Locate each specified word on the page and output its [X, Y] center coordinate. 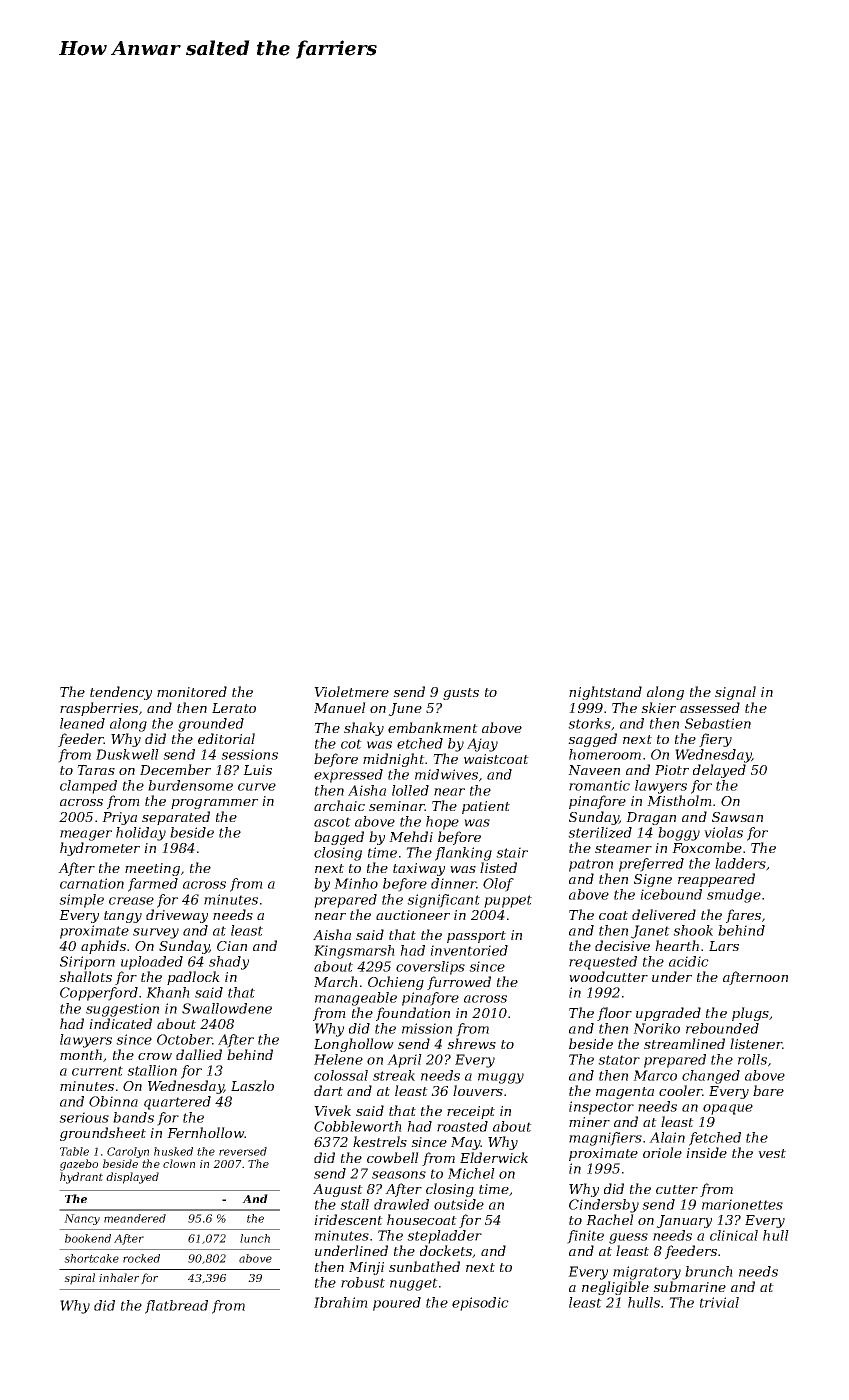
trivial [719, 1302]
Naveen [594, 770]
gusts [461, 694]
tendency [121, 693]
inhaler [119, 1277]
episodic [480, 1304]
